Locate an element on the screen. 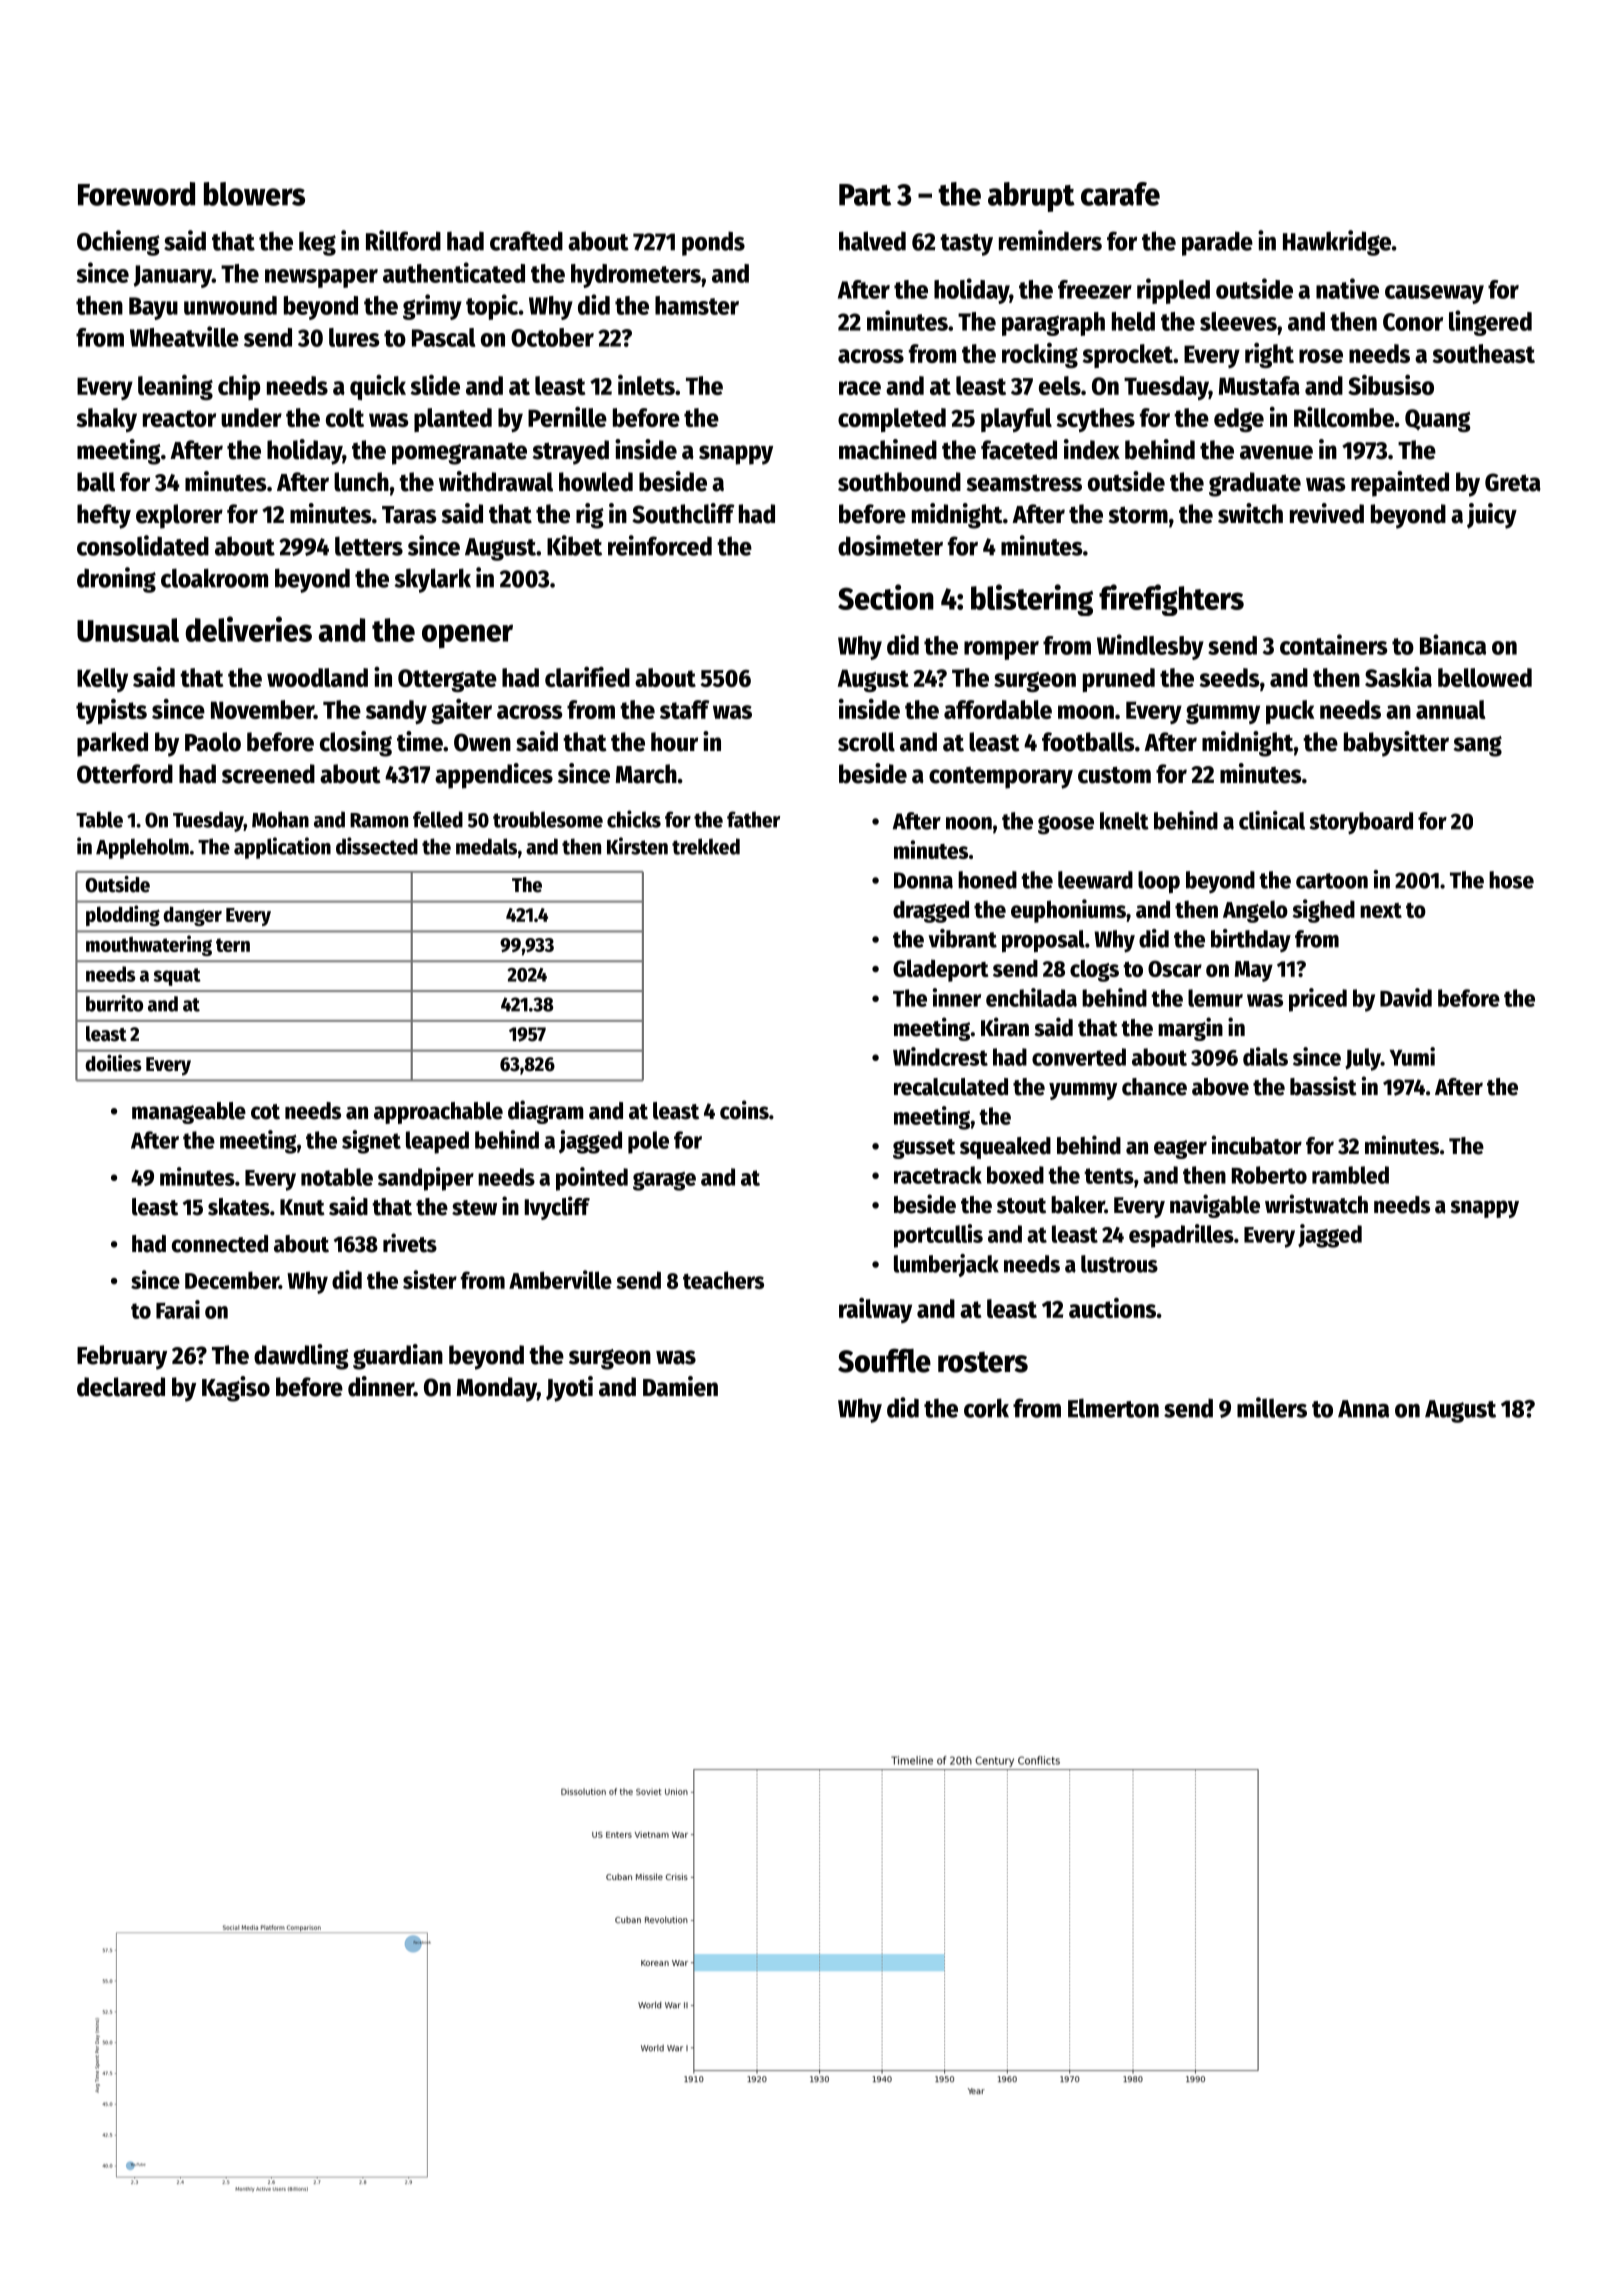  Part is located at coordinates (865, 195).
